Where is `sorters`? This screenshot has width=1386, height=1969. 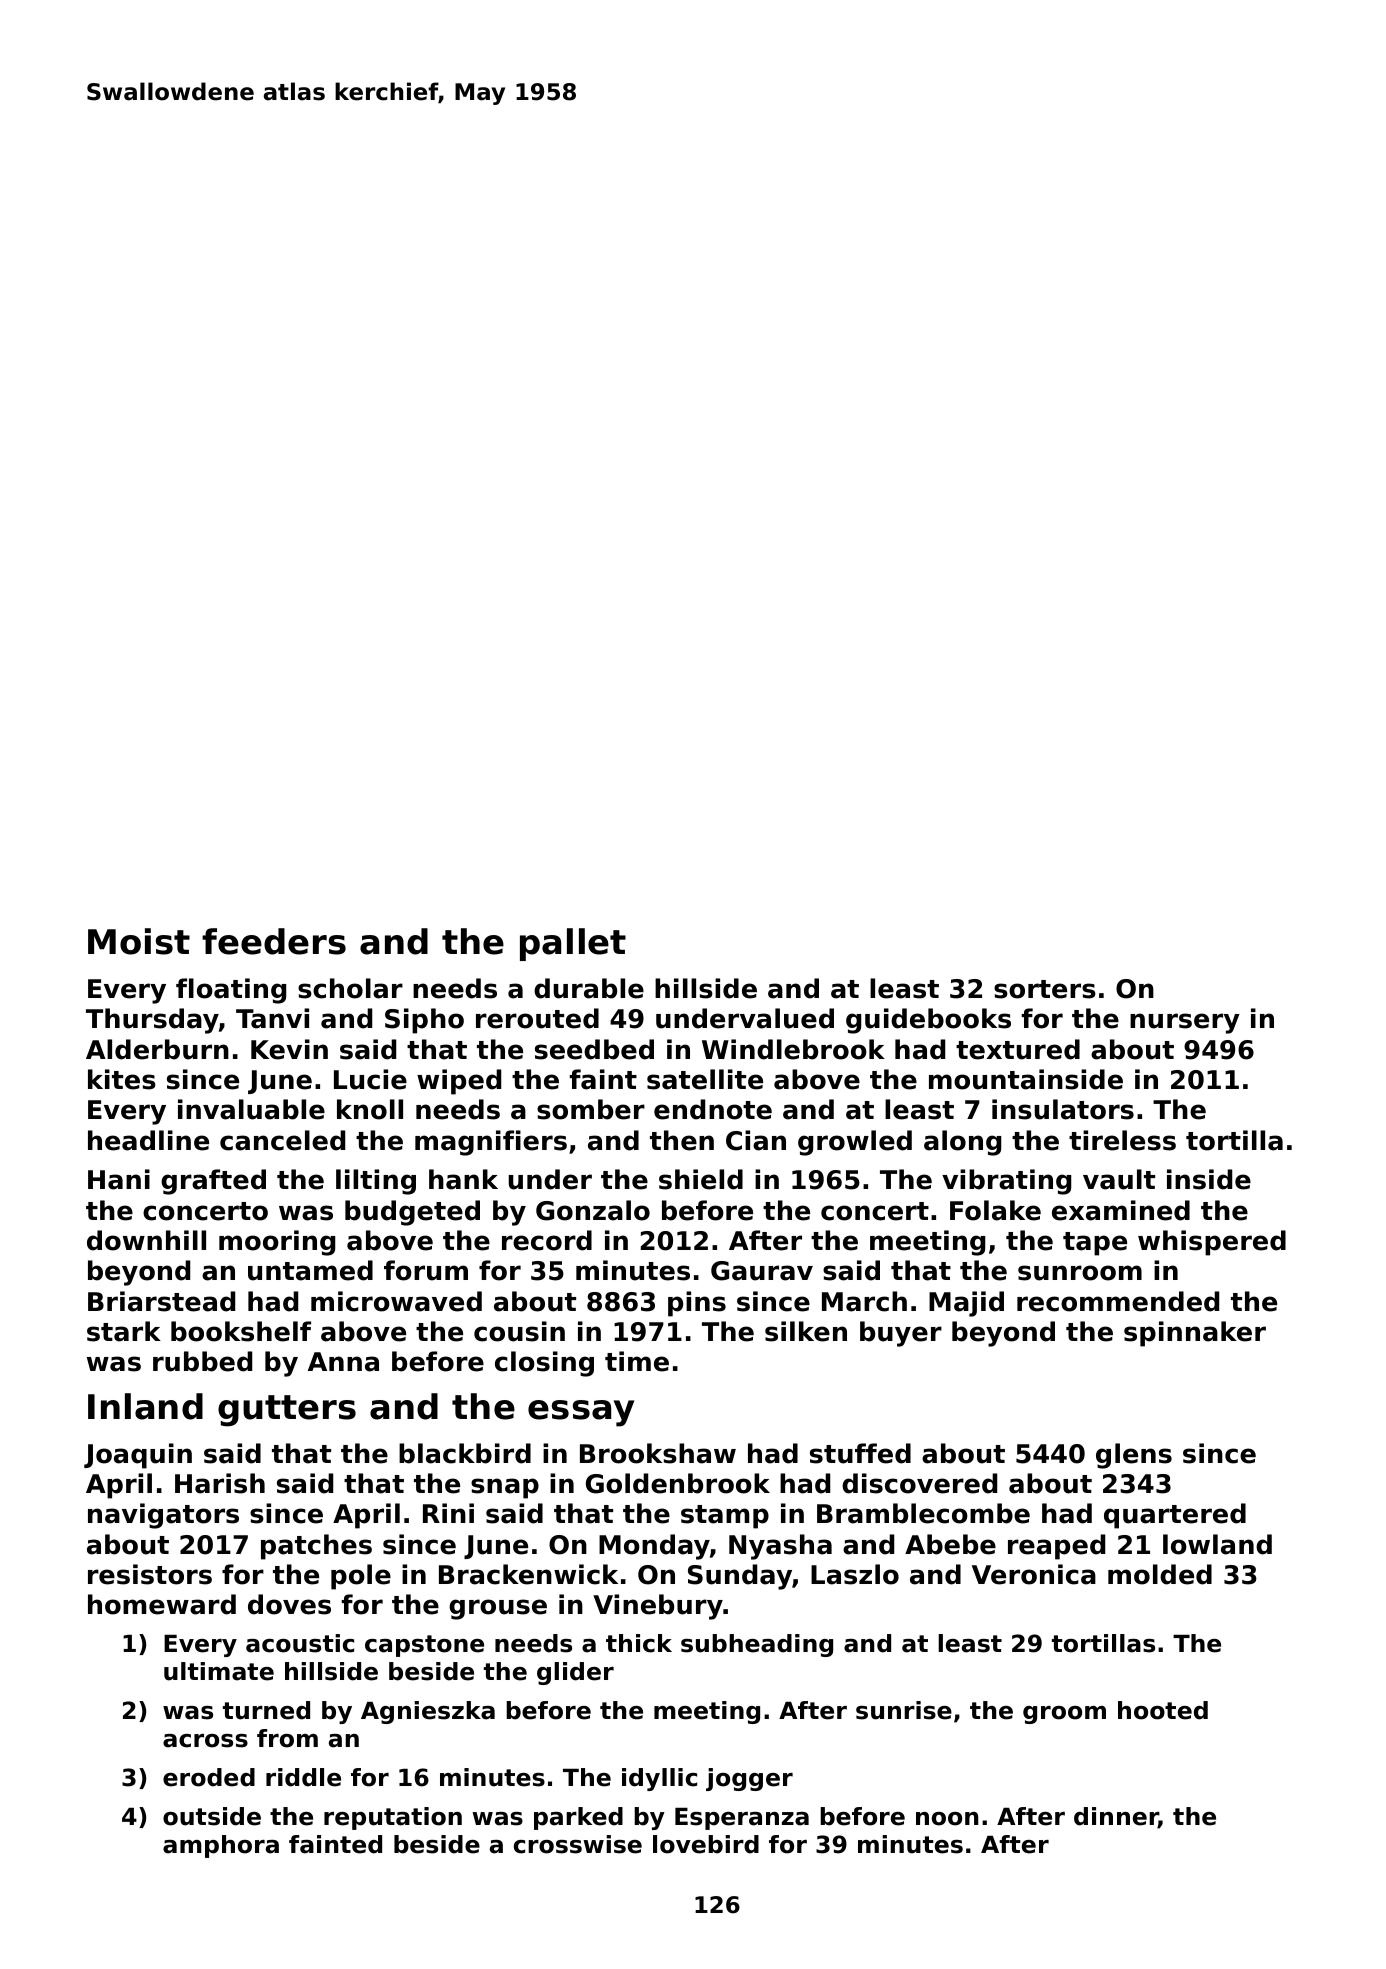
sorters is located at coordinates (1045, 989).
